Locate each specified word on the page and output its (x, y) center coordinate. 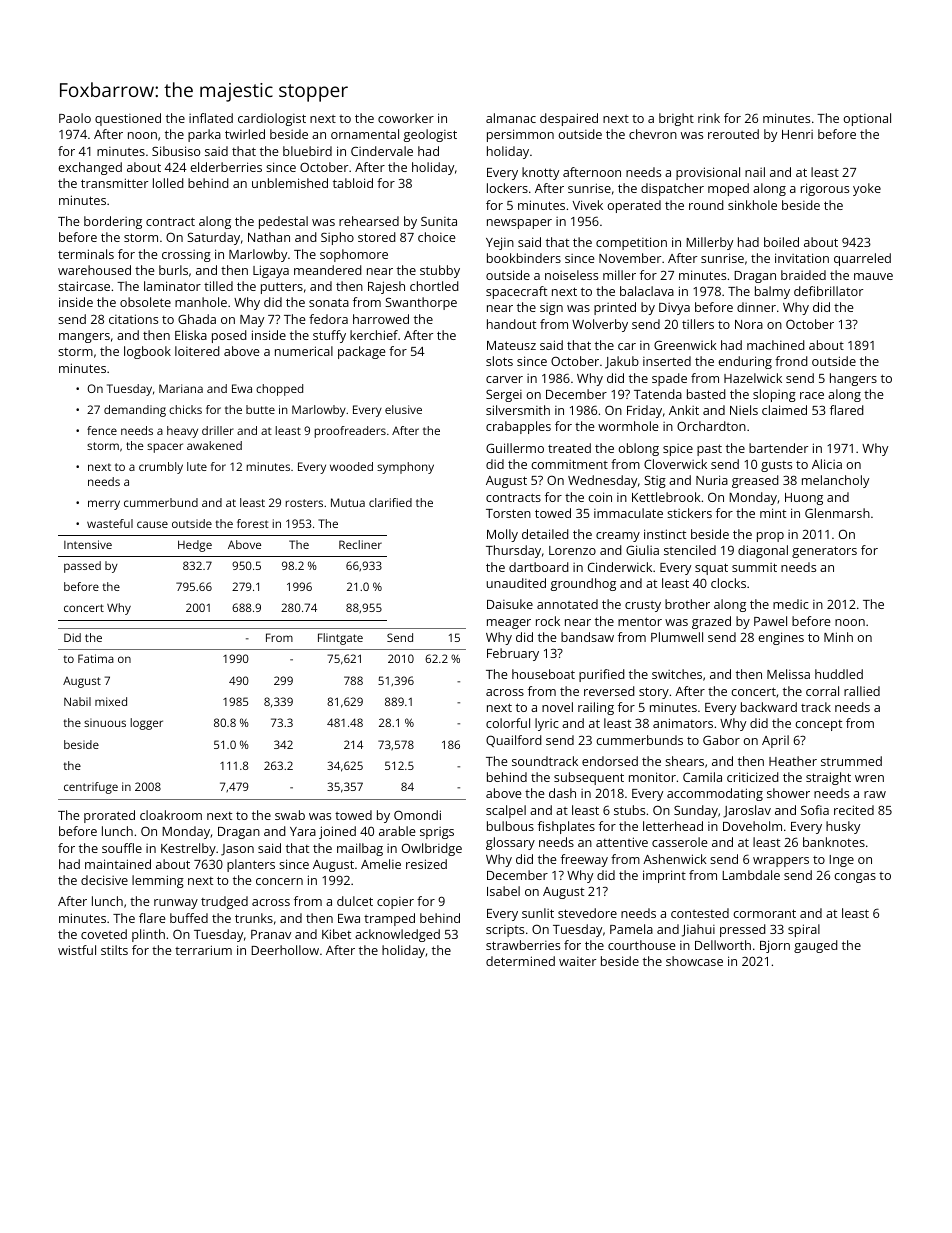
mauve (873, 276)
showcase (694, 961)
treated (569, 448)
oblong (638, 449)
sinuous (105, 722)
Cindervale (382, 151)
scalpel (506, 811)
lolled (168, 183)
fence (102, 430)
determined (520, 961)
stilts (114, 950)
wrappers (781, 862)
